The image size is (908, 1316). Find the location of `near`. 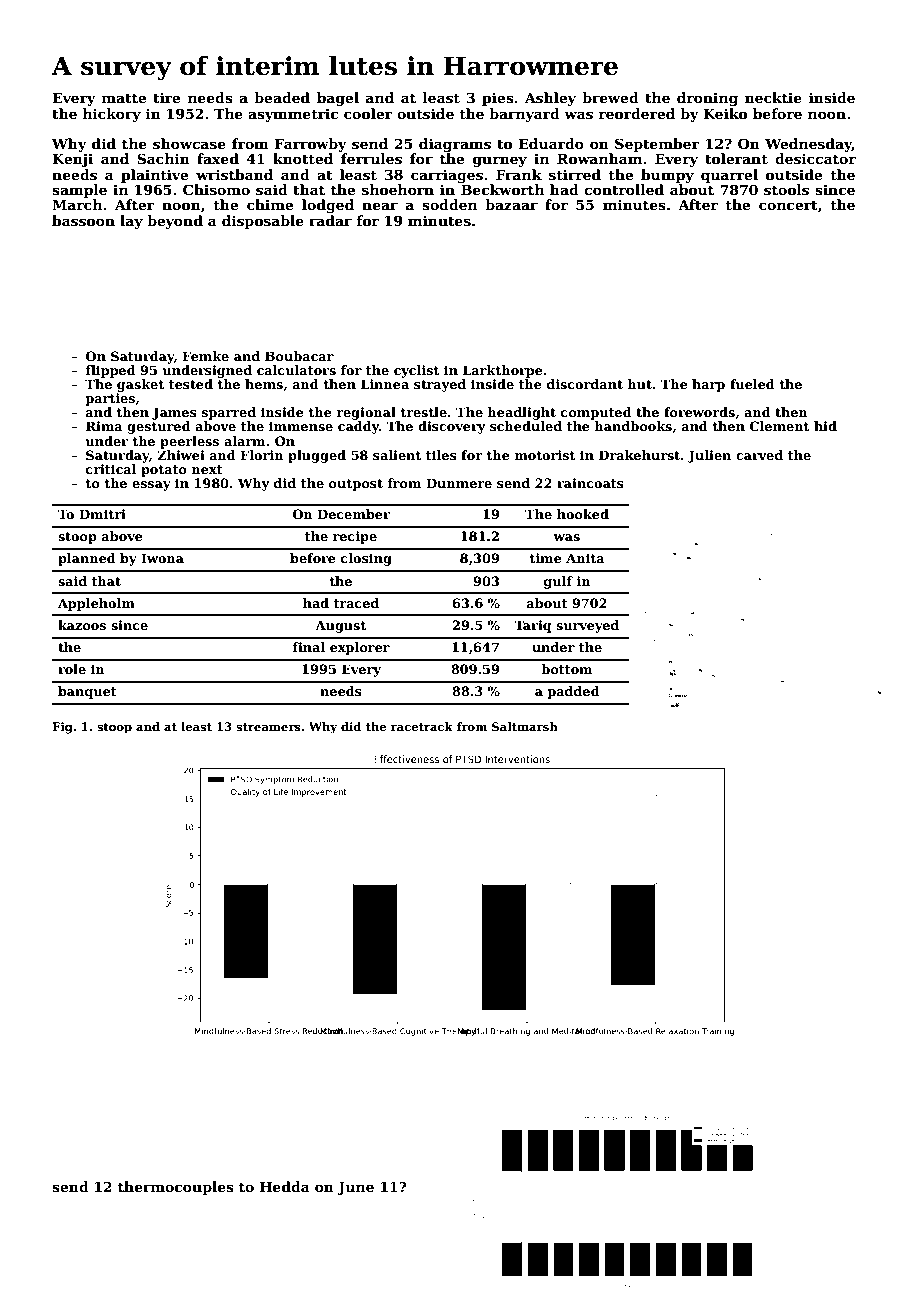

near is located at coordinates (380, 206).
